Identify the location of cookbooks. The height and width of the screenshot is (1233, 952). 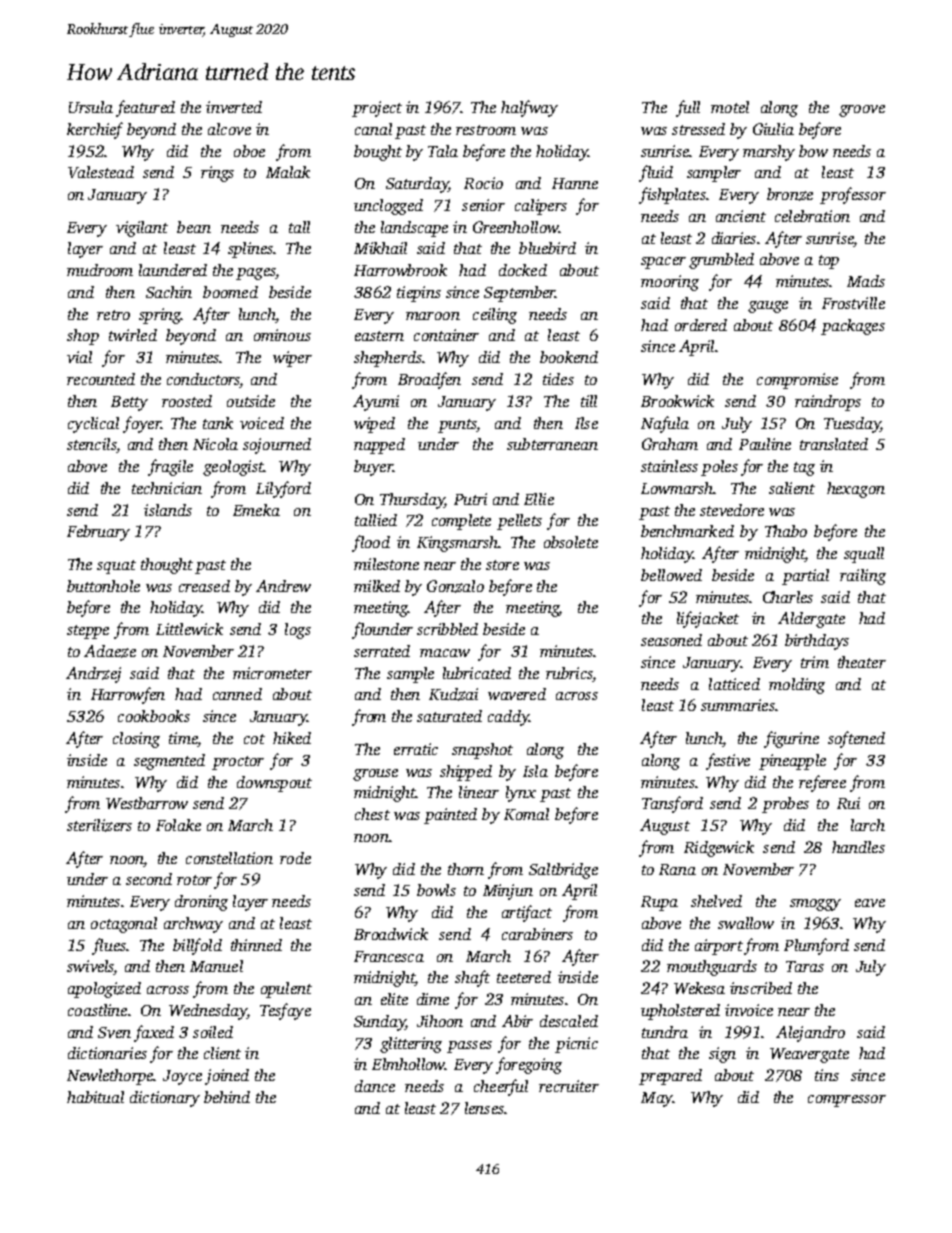
(154, 716).
